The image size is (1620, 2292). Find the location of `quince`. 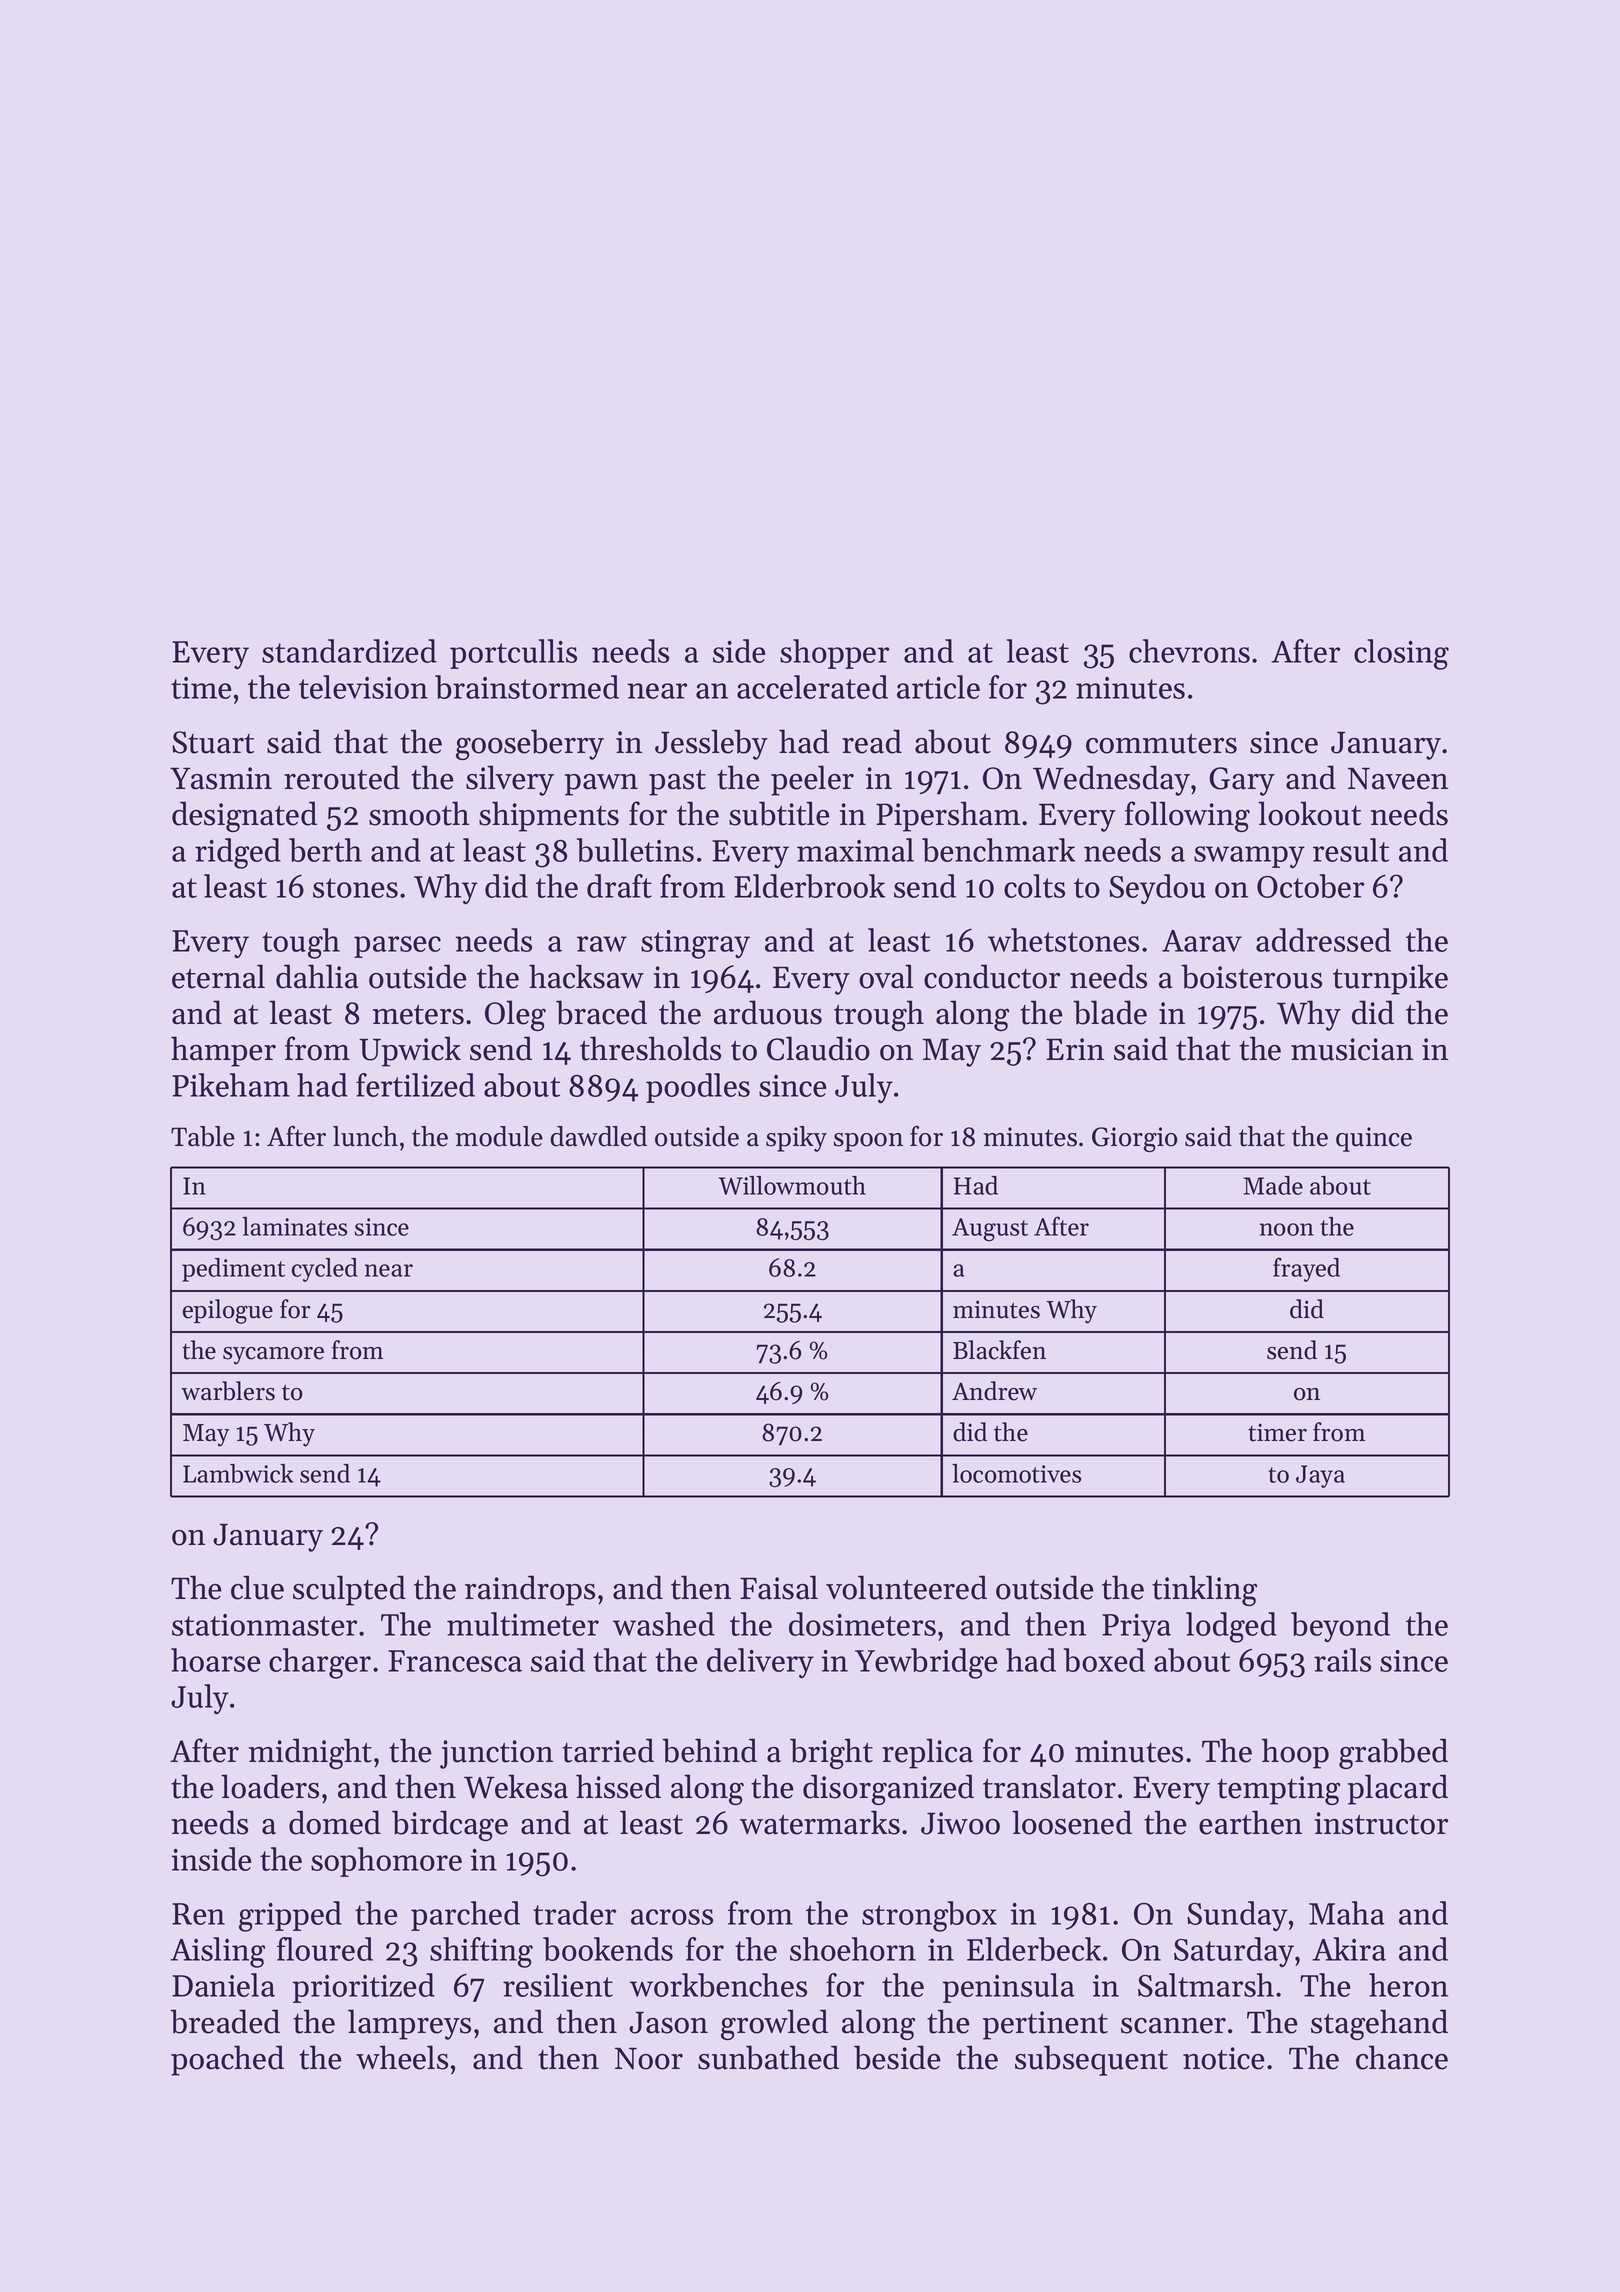

quince is located at coordinates (1374, 1139).
